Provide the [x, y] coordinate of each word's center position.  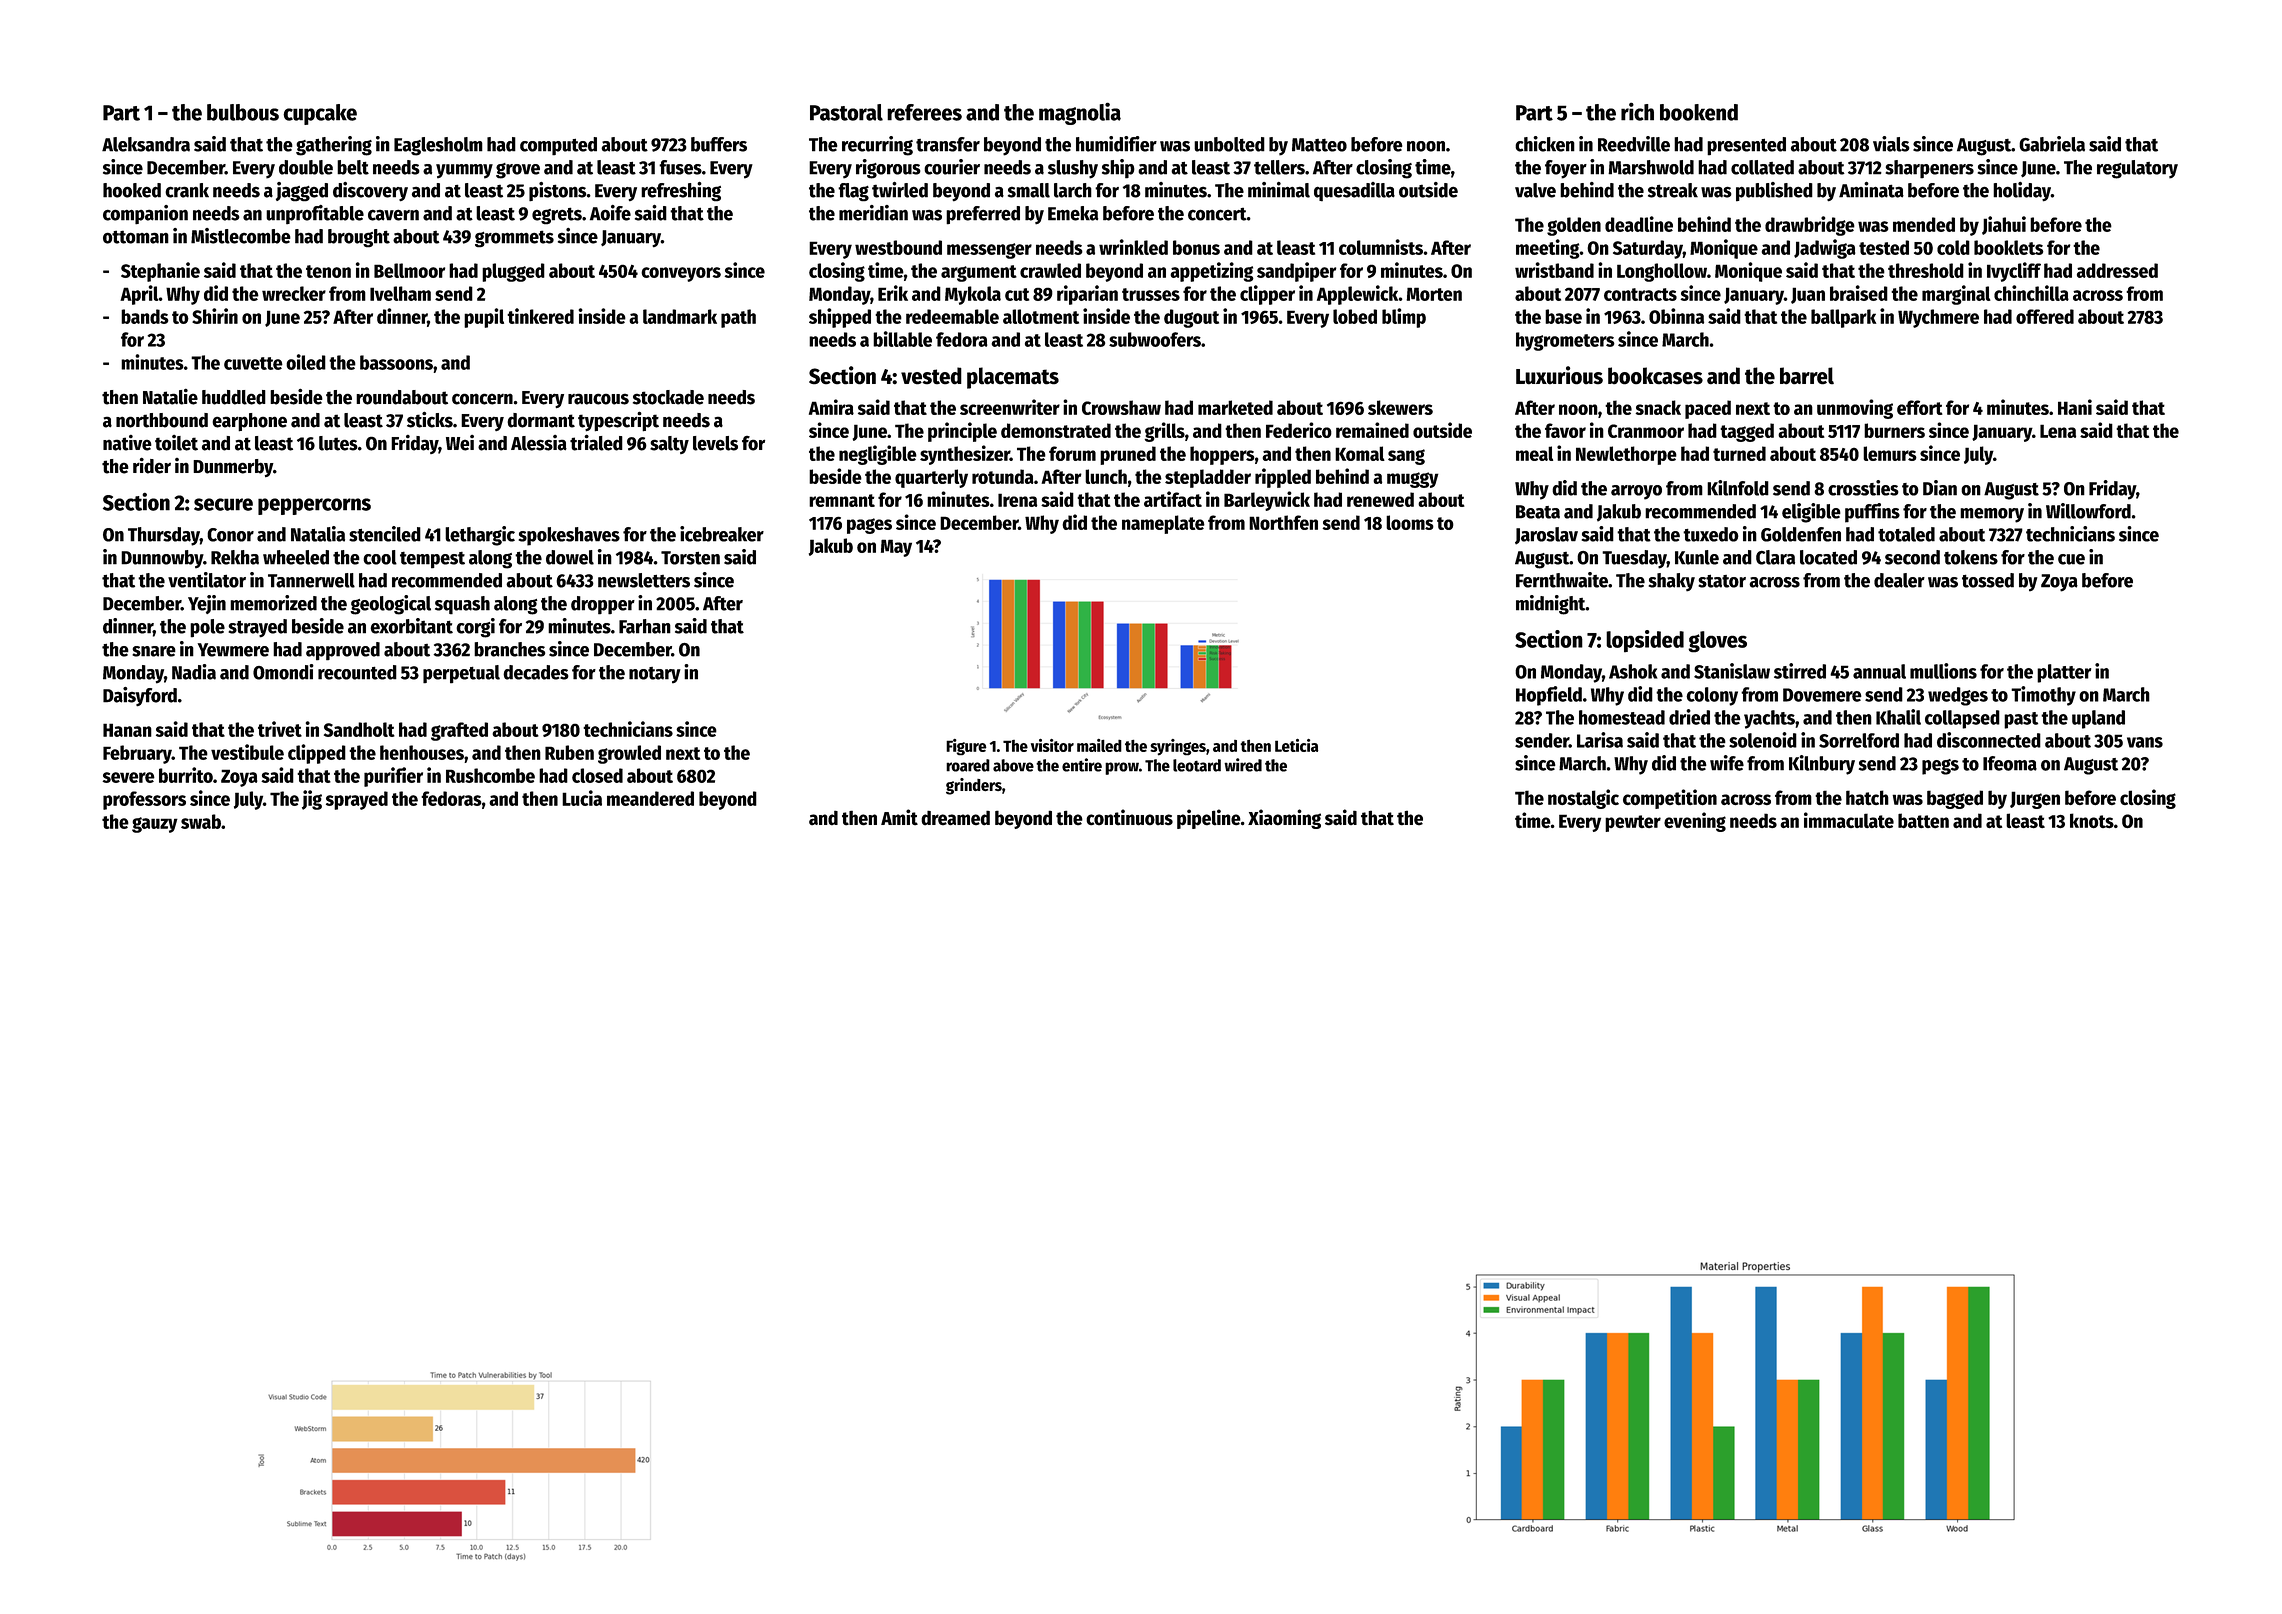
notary [655, 675]
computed [558, 146]
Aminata [1871, 190]
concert [1217, 214]
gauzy [155, 825]
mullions [1943, 671]
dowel [570, 557]
